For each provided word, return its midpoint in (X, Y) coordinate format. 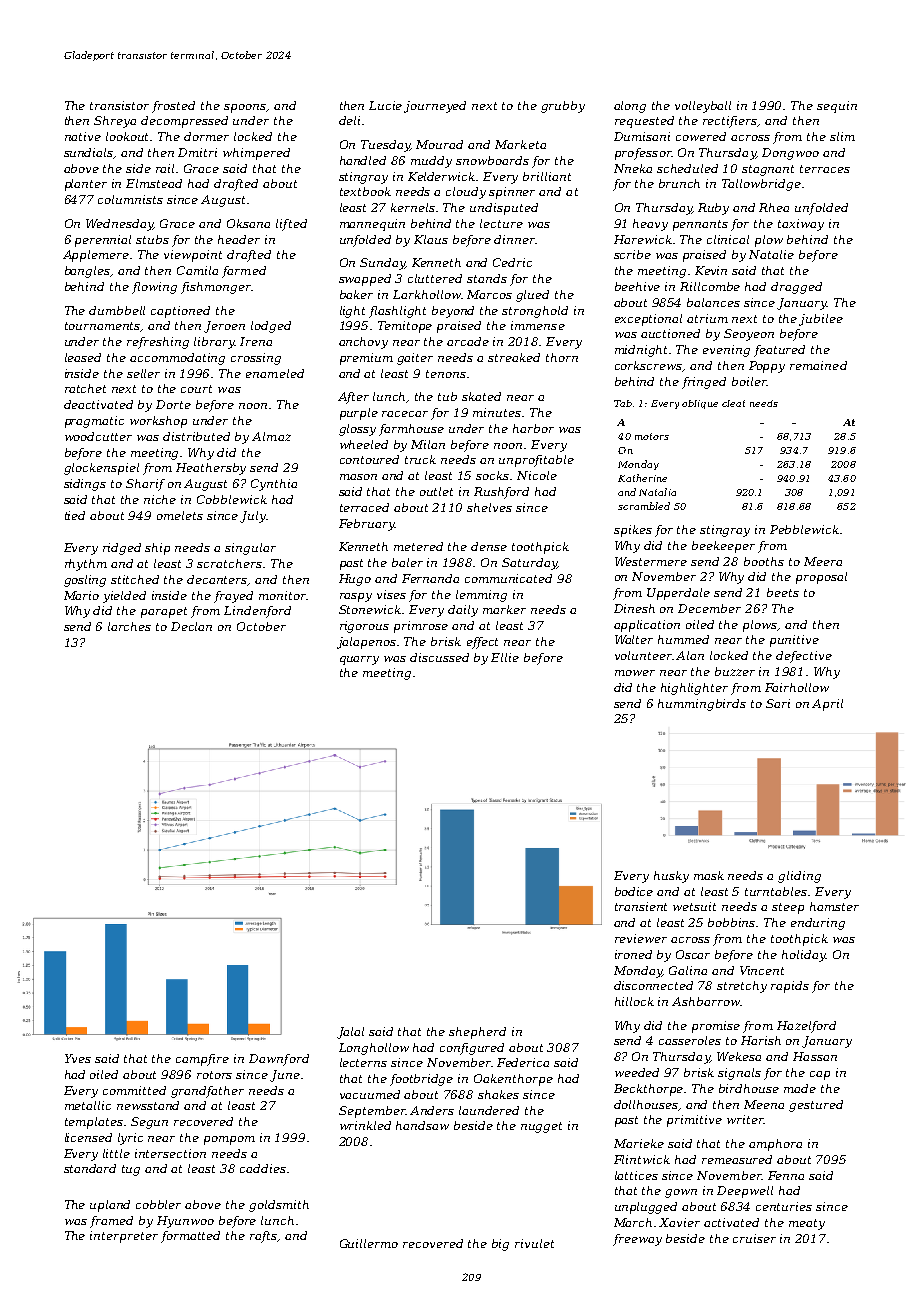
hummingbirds (702, 705)
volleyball (703, 107)
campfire (202, 1060)
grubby (563, 107)
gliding (799, 877)
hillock (634, 1001)
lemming (481, 596)
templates (94, 1123)
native (83, 136)
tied (75, 515)
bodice (634, 891)
